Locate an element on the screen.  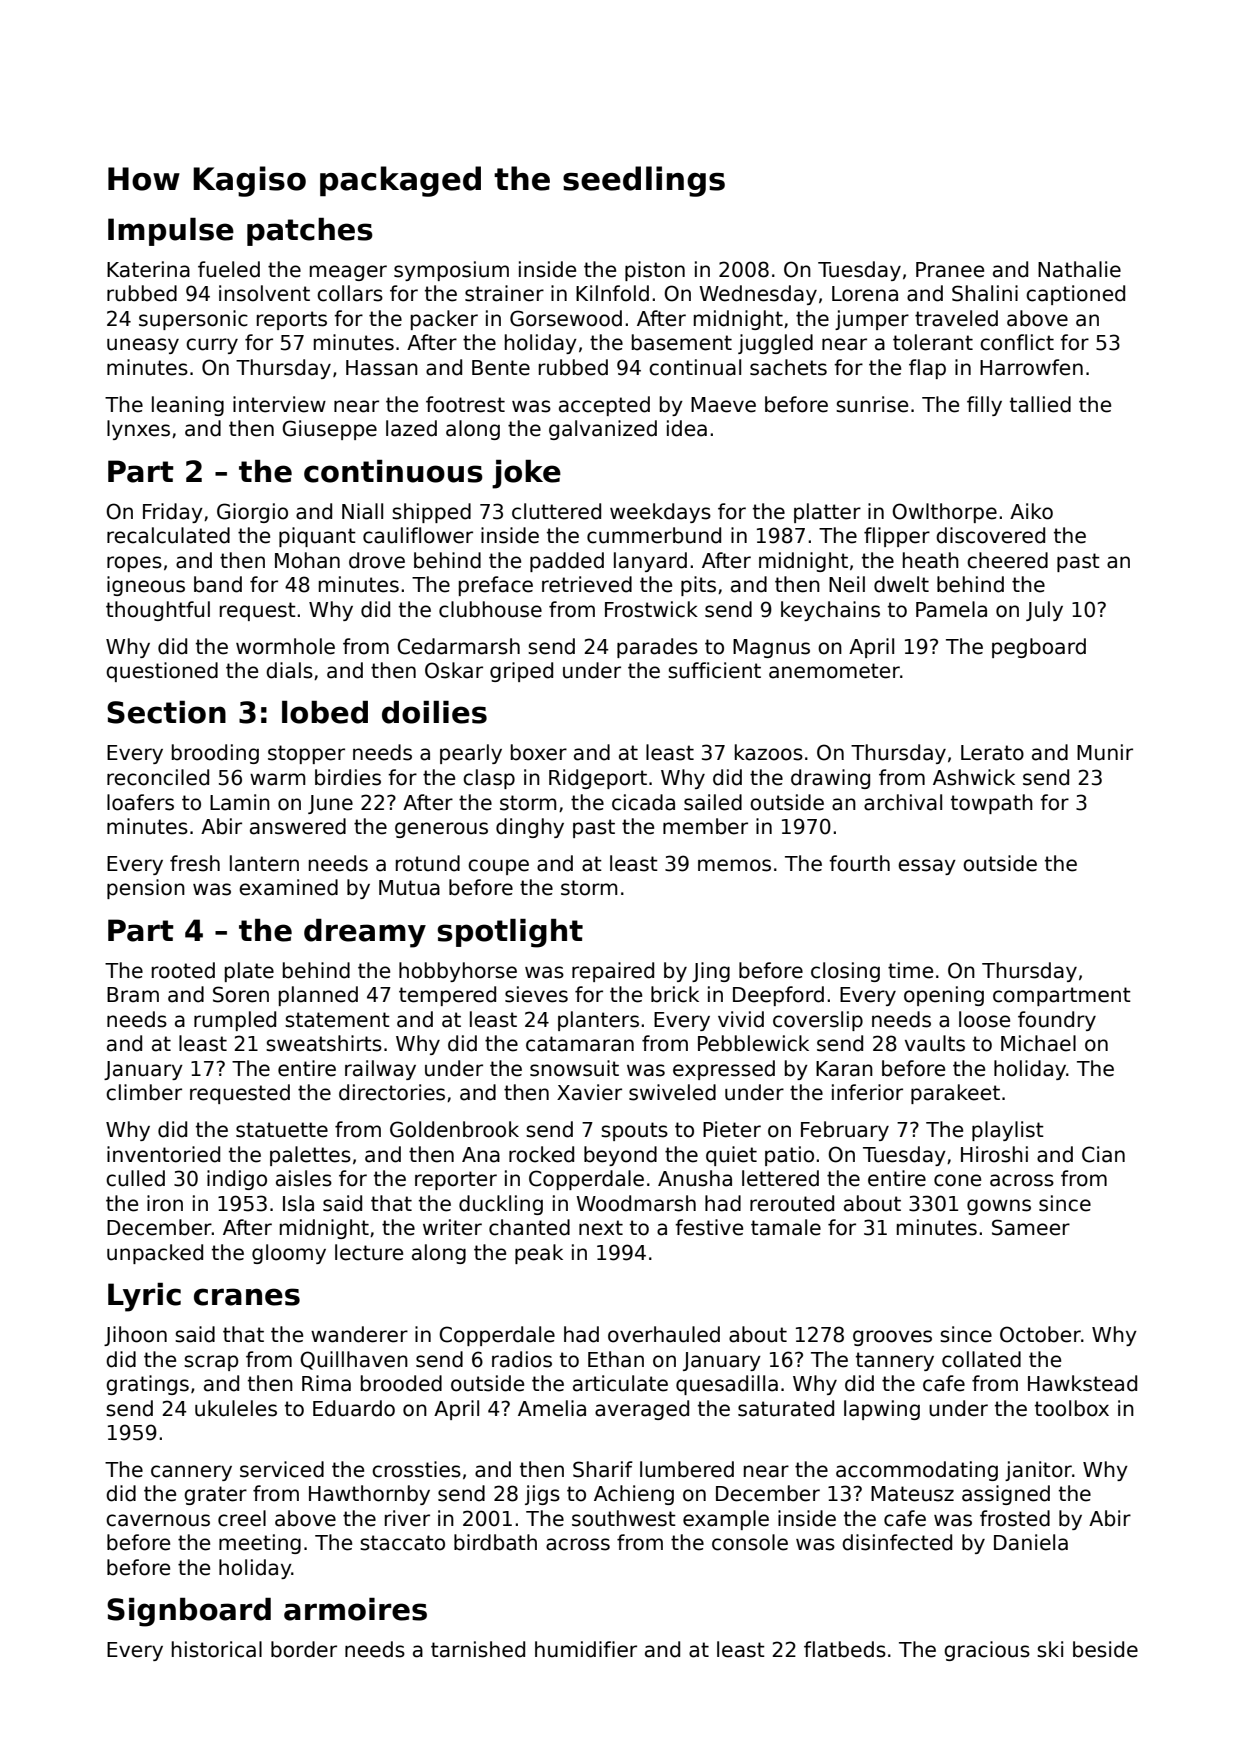
footrest is located at coordinates (465, 404).
